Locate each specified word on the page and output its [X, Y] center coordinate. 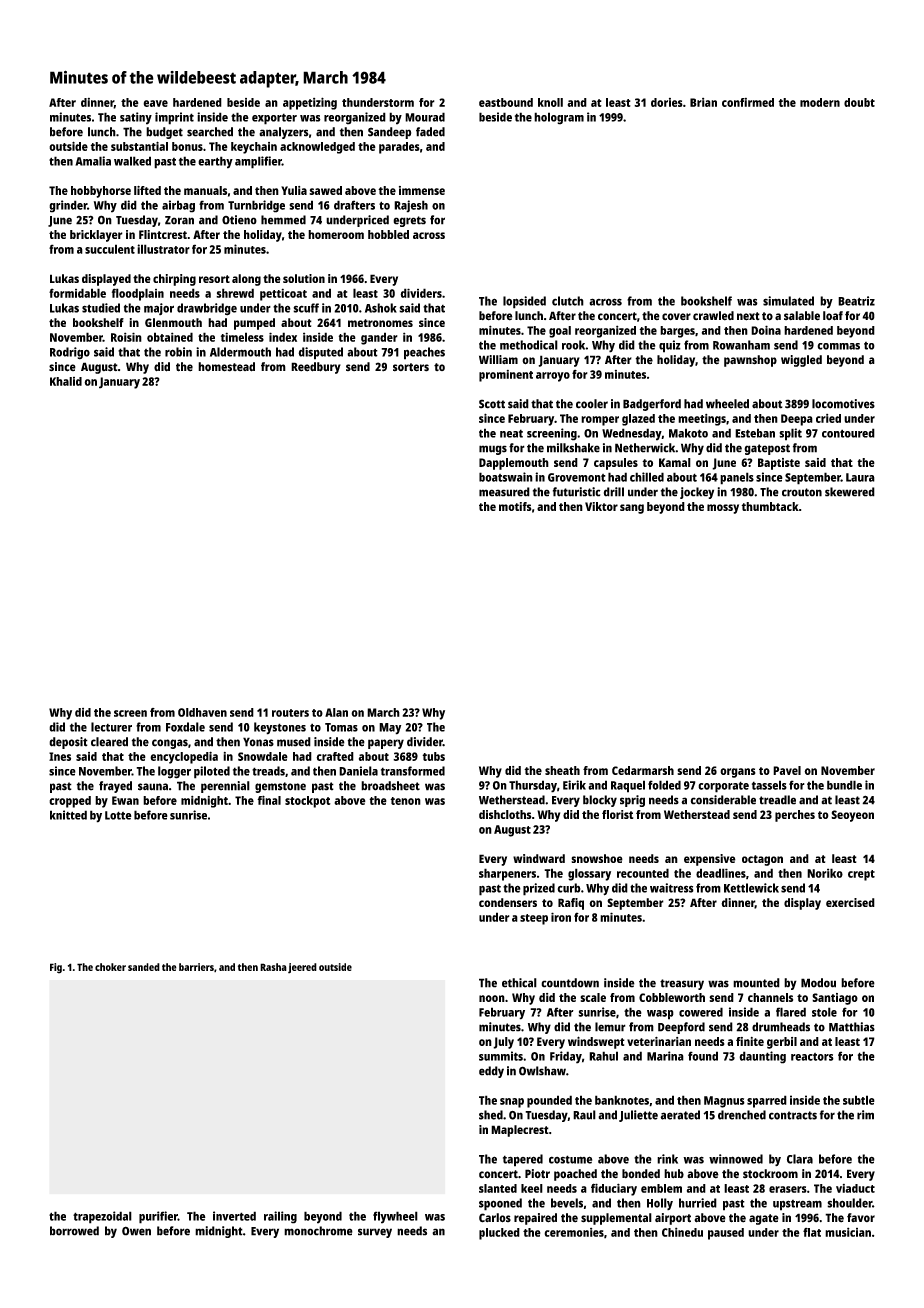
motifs [515, 506]
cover [676, 317]
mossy [723, 509]
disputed [320, 353]
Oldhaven [202, 712]
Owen [136, 1231]
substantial [139, 146]
